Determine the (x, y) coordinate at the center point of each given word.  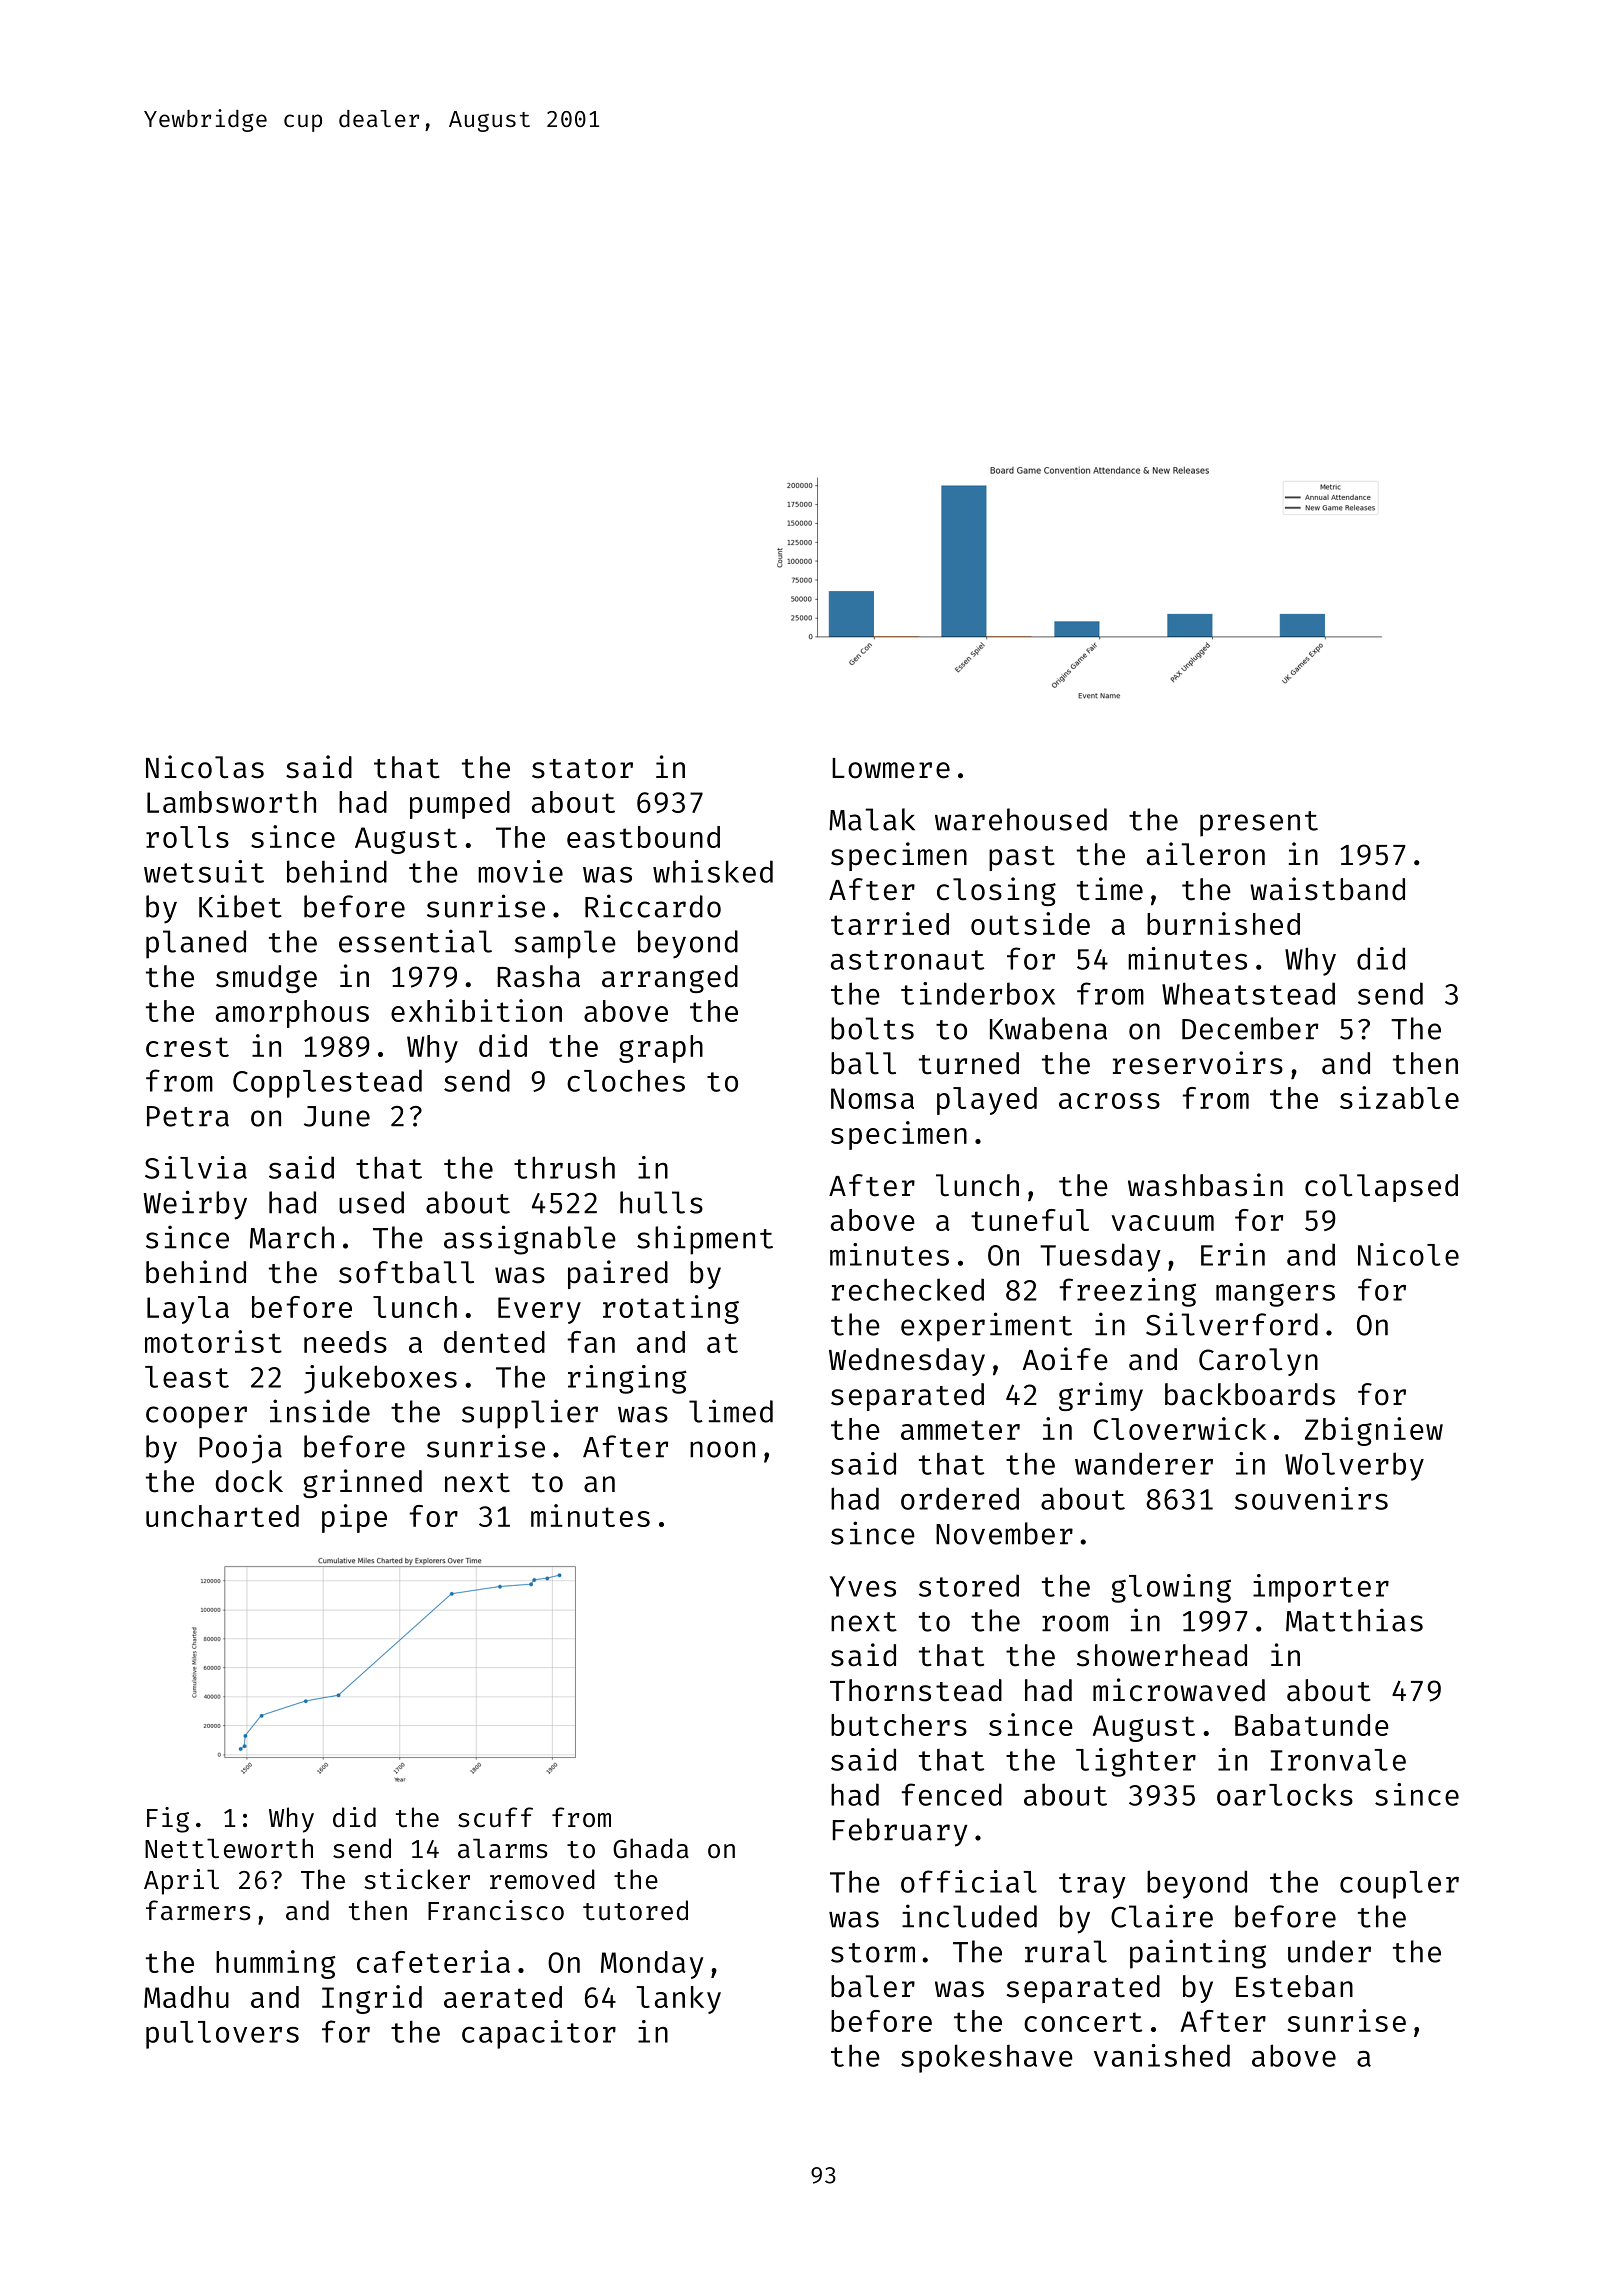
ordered (960, 1498)
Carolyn (1258, 1362)
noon (722, 1449)
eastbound (643, 837)
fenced (951, 1794)
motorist (213, 1341)
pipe (354, 1518)
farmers (198, 1910)
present (1259, 824)
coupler (1399, 1885)
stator (582, 769)
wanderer (1144, 1463)
